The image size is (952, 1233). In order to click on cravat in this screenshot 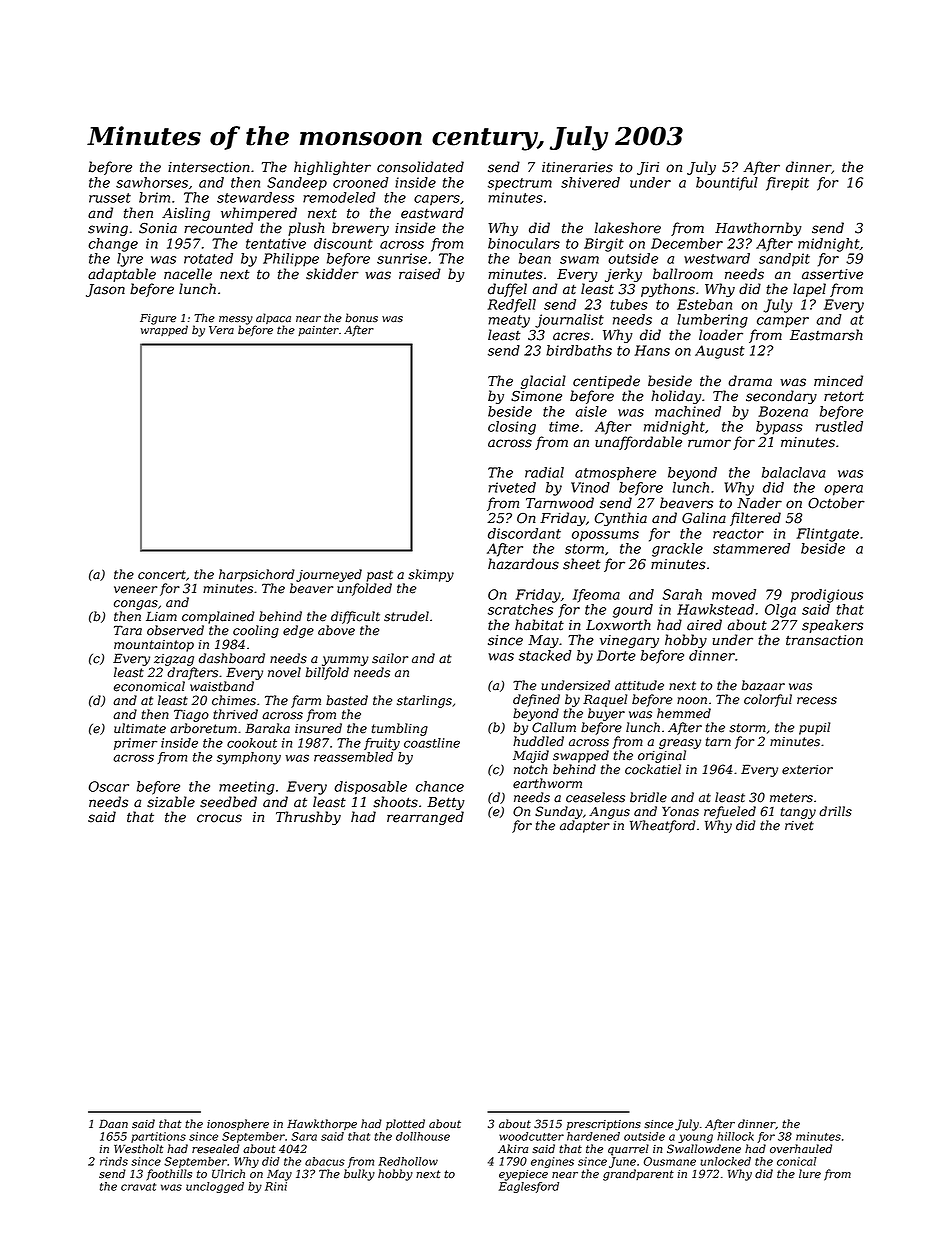, I will do `click(138, 1187)`.
